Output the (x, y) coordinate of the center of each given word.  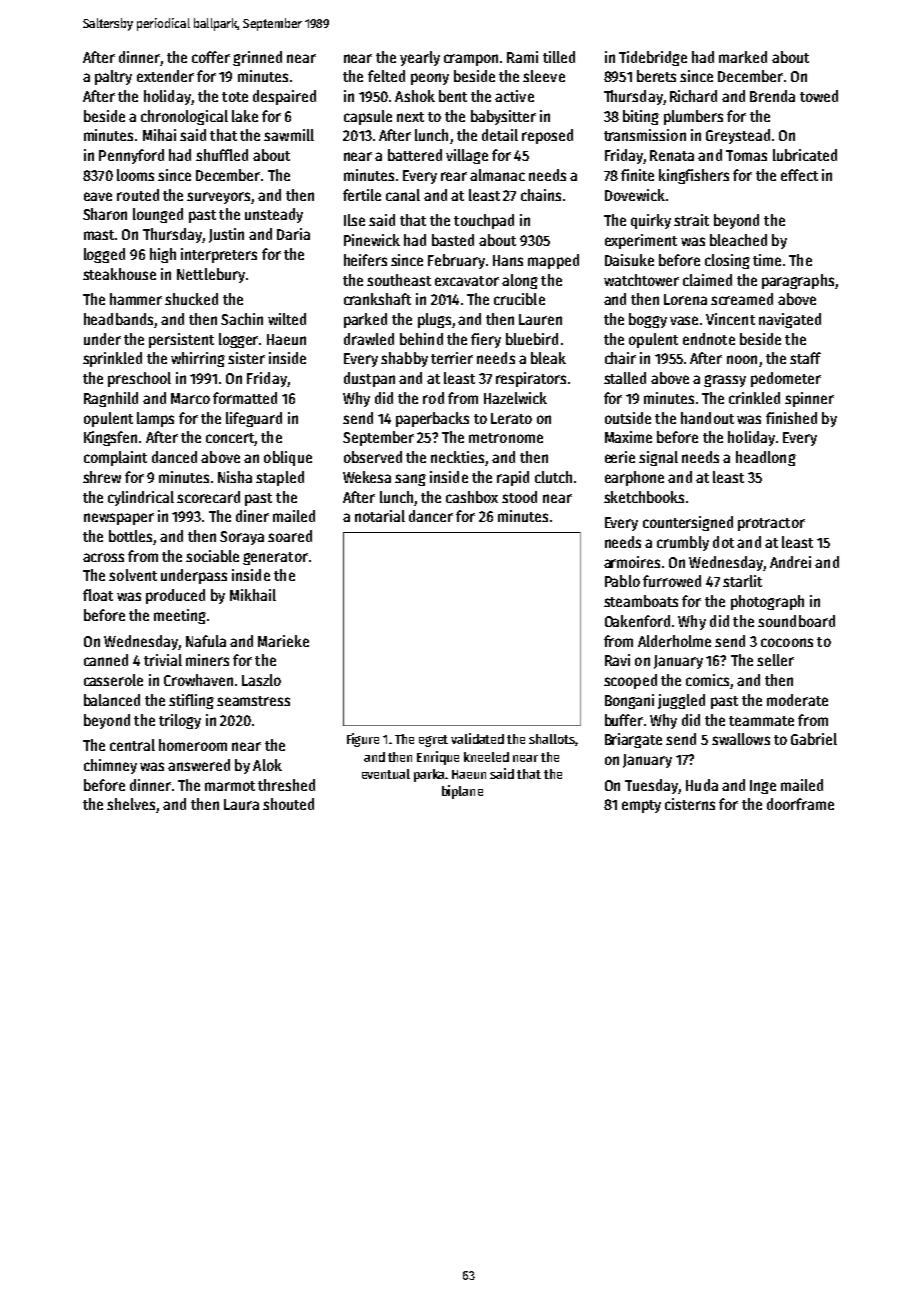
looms (135, 175)
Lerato (511, 418)
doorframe (800, 804)
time (767, 260)
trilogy (180, 721)
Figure (363, 740)
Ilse (354, 220)
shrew (102, 477)
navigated (790, 320)
